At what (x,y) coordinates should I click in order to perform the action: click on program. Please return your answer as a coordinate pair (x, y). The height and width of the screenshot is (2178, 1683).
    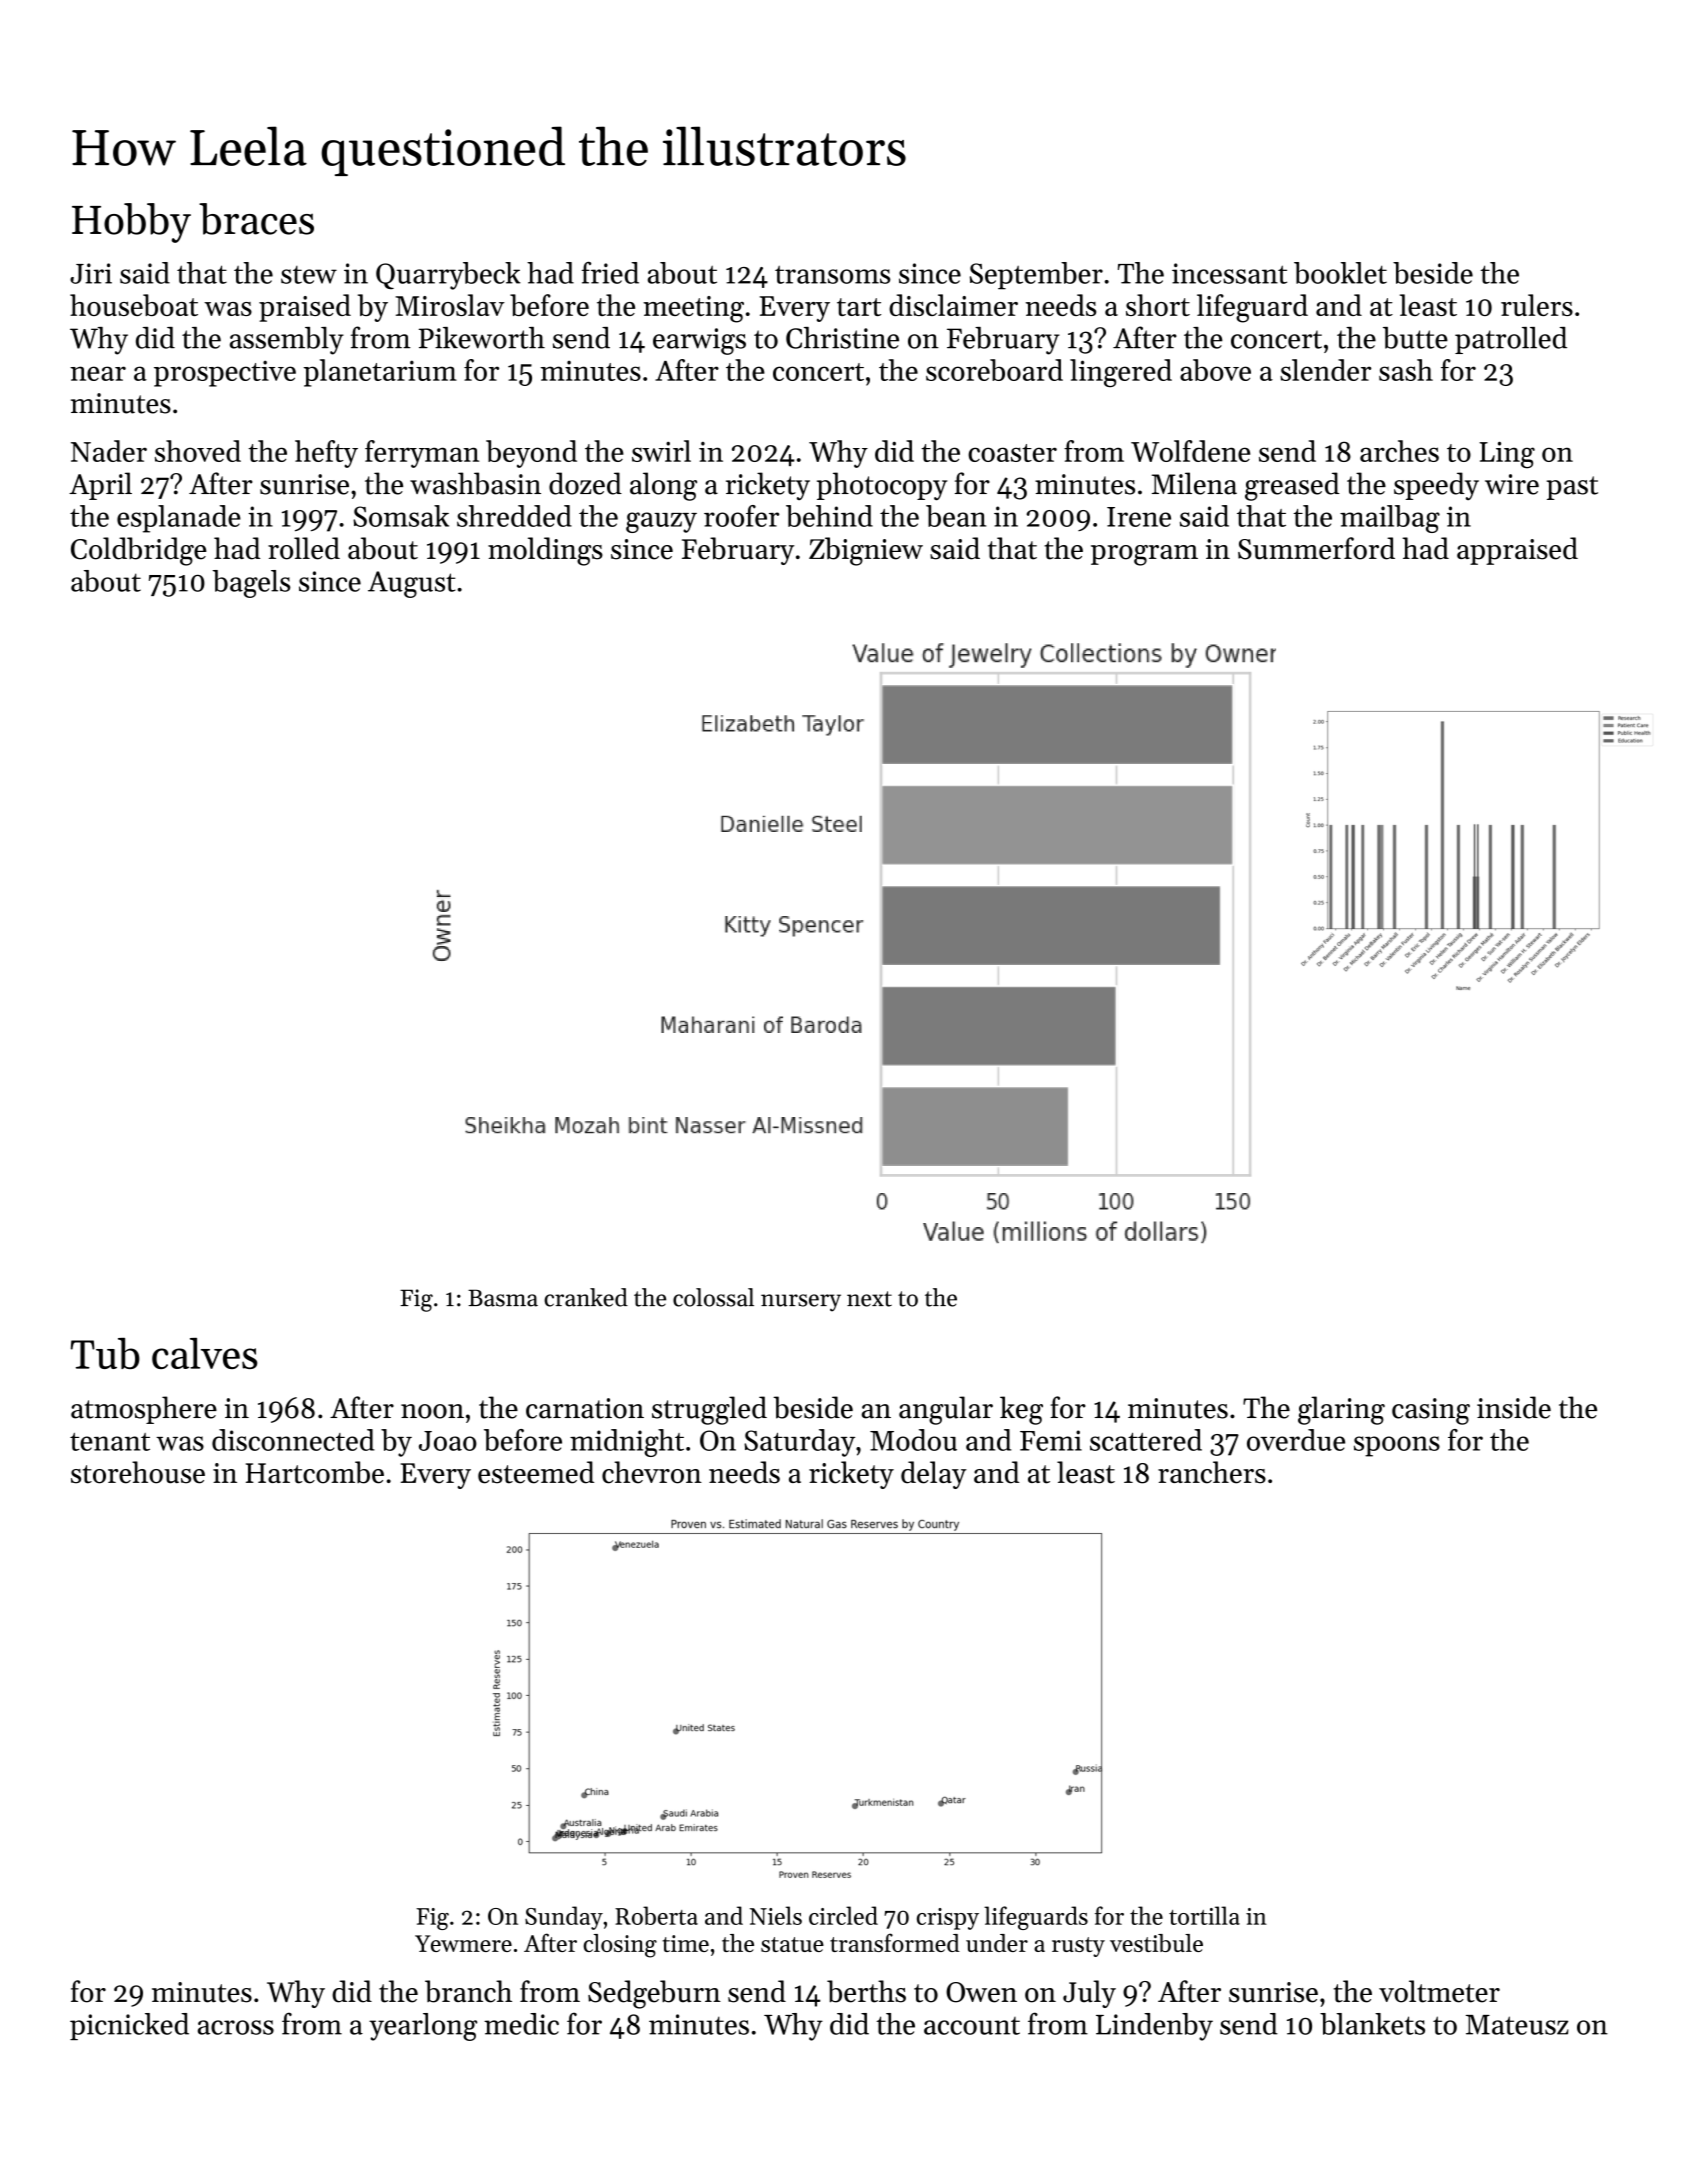
    Looking at the image, I should click on (1144, 555).
